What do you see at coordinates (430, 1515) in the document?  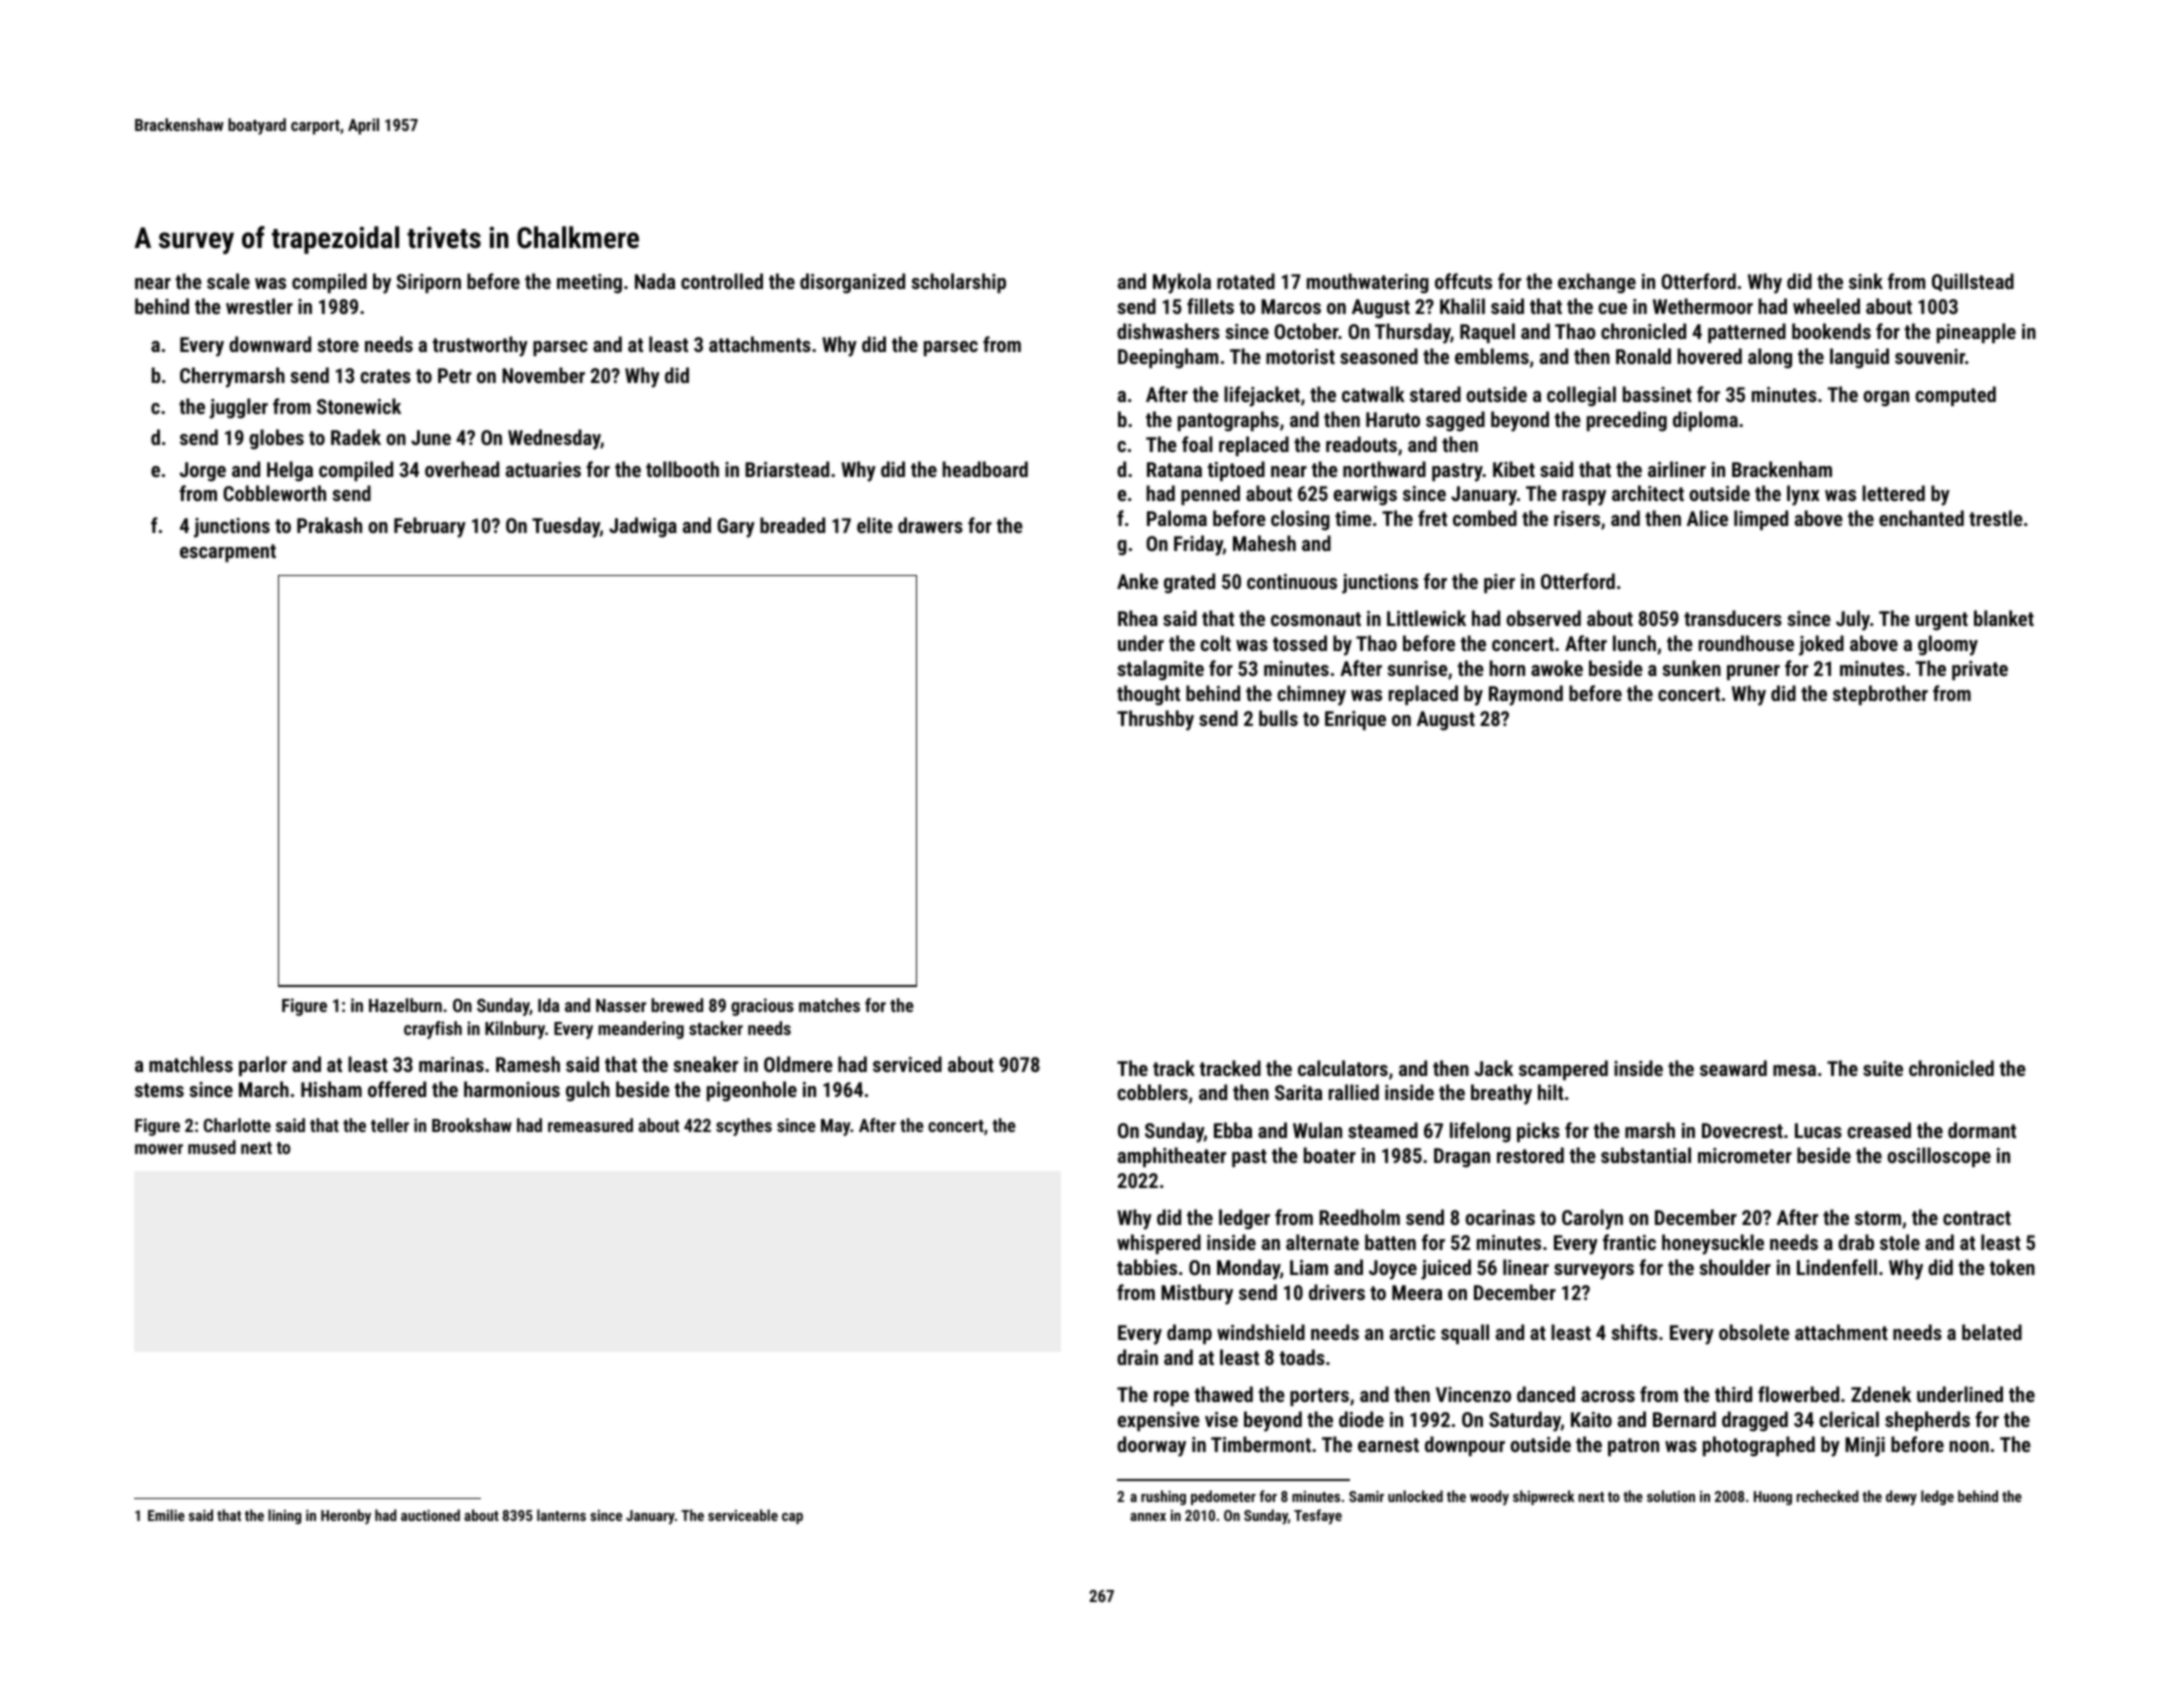 I see `auctioned` at bounding box center [430, 1515].
